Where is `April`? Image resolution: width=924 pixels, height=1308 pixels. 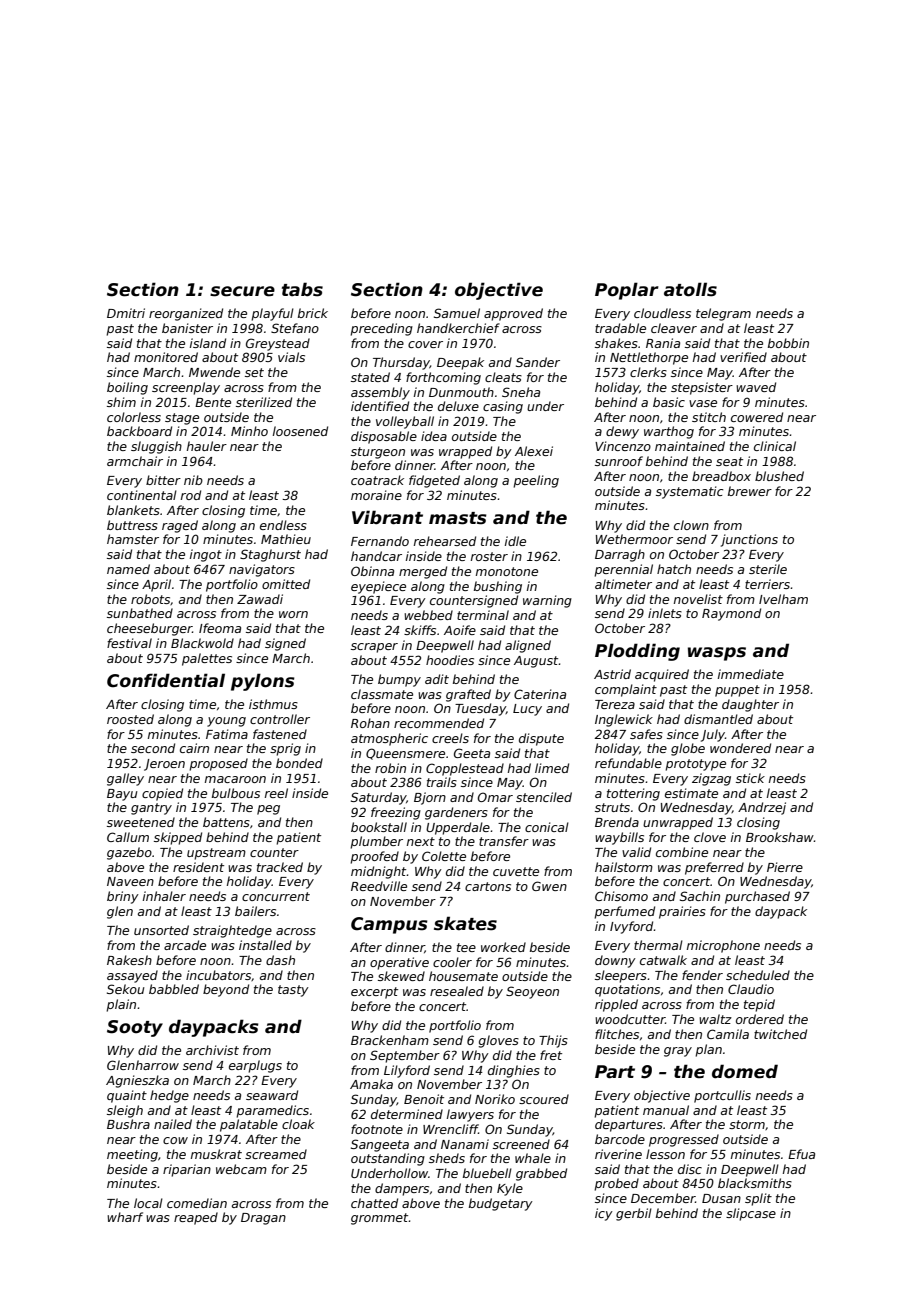
April is located at coordinates (156, 585).
